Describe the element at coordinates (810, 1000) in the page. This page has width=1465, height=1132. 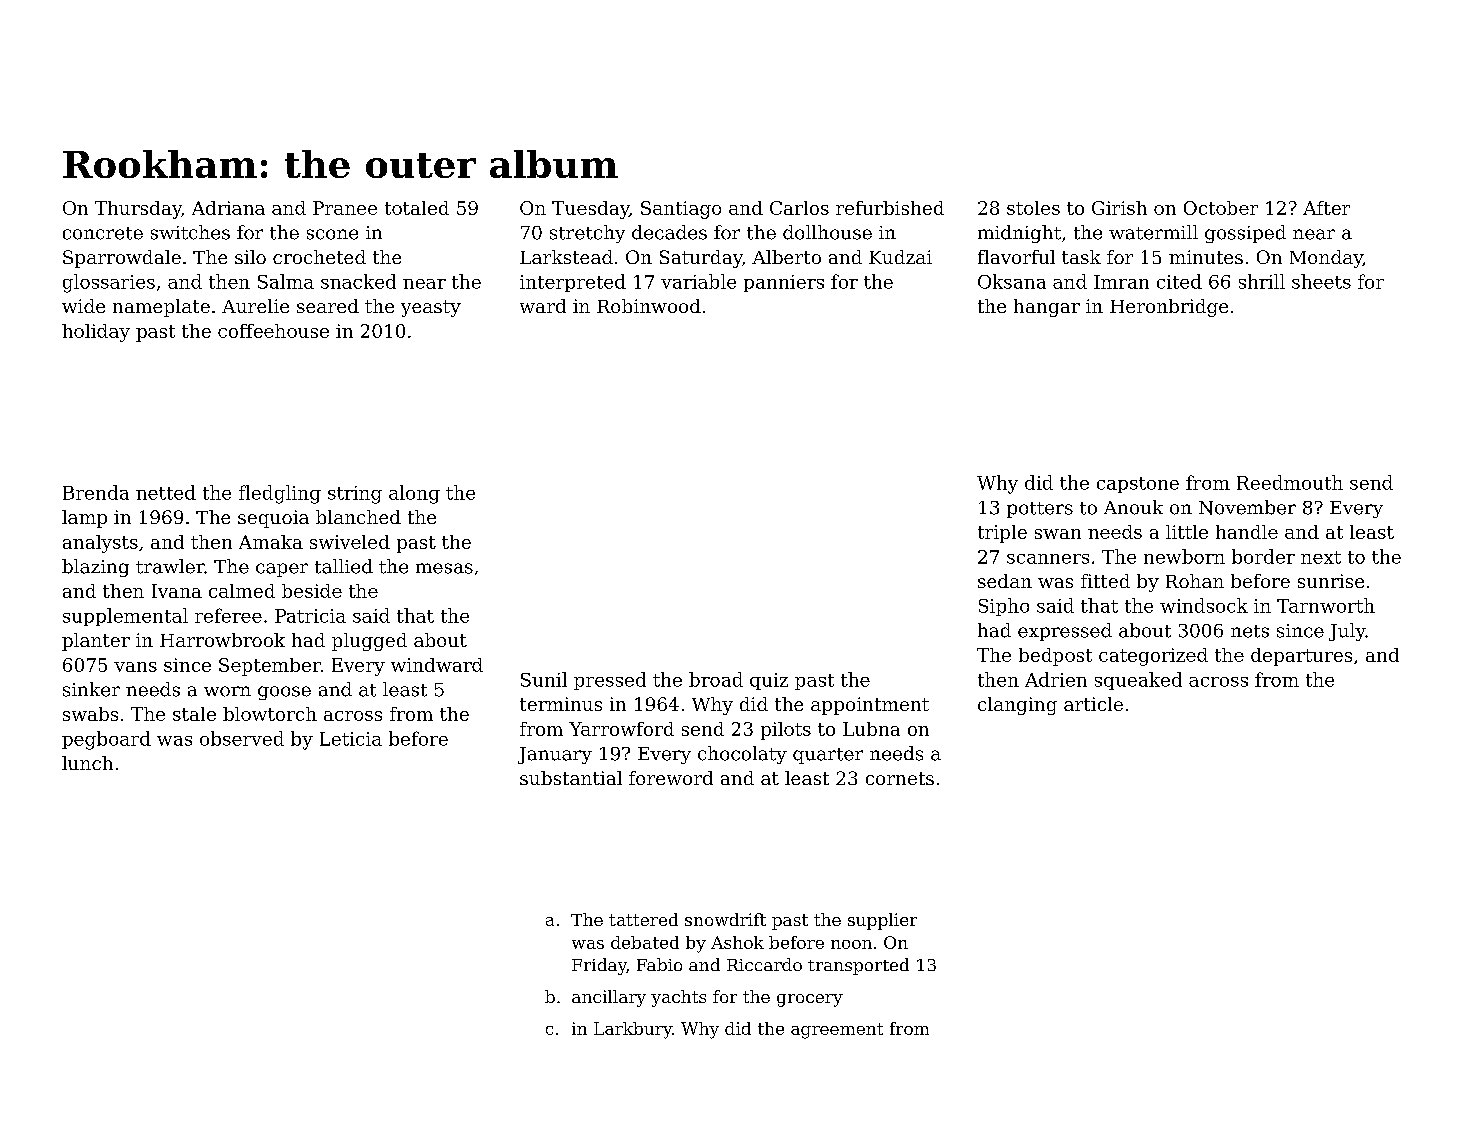
I see `grocery` at that location.
